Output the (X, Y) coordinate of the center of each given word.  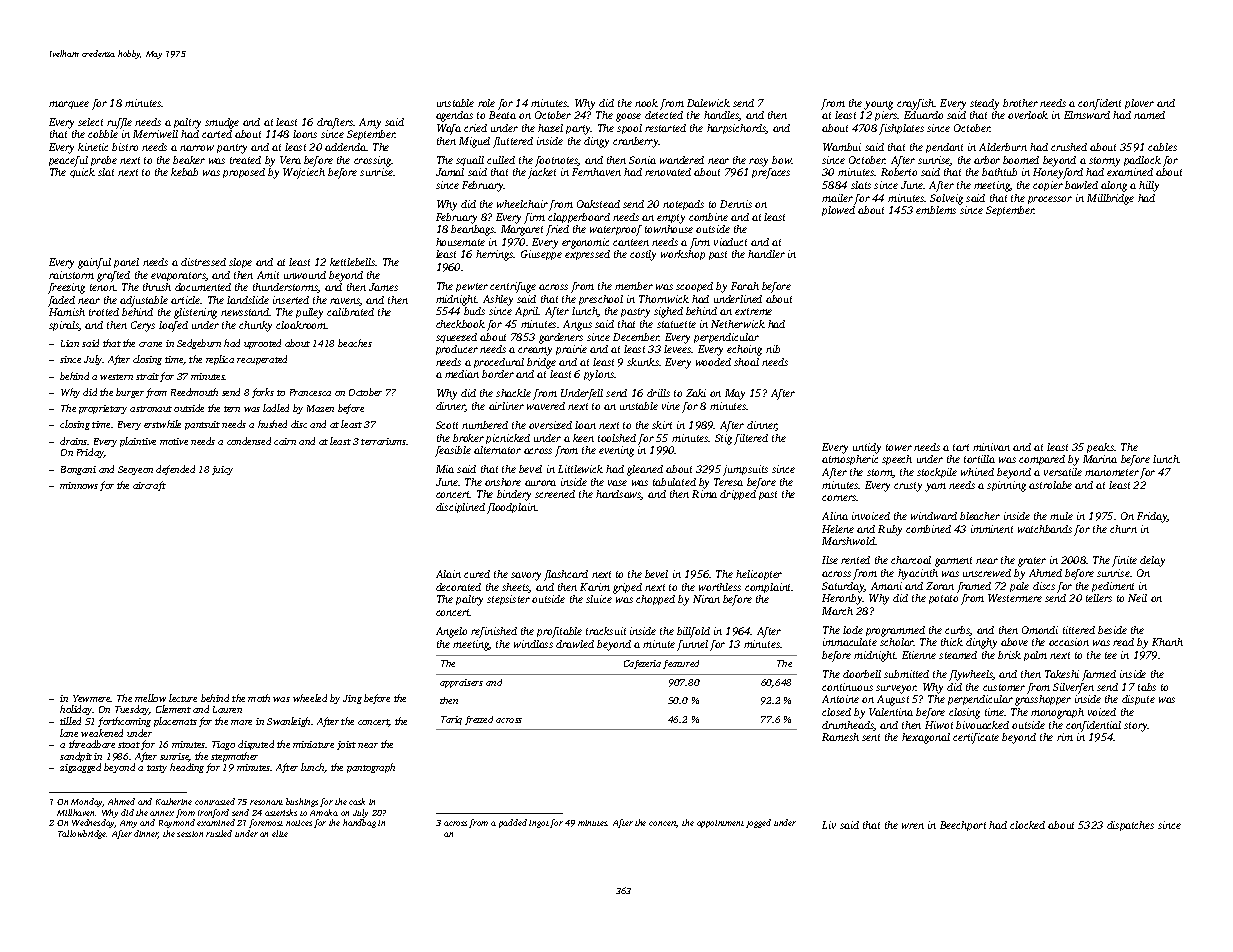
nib (773, 349)
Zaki (696, 393)
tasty (157, 769)
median (462, 374)
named (1149, 115)
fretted (479, 720)
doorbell (862, 674)
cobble (103, 134)
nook (646, 103)
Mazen (320, 408)
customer (1004, 687)
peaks (1100, 448)
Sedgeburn (199, 344)
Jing (352, 699)
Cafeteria (642, 664)
